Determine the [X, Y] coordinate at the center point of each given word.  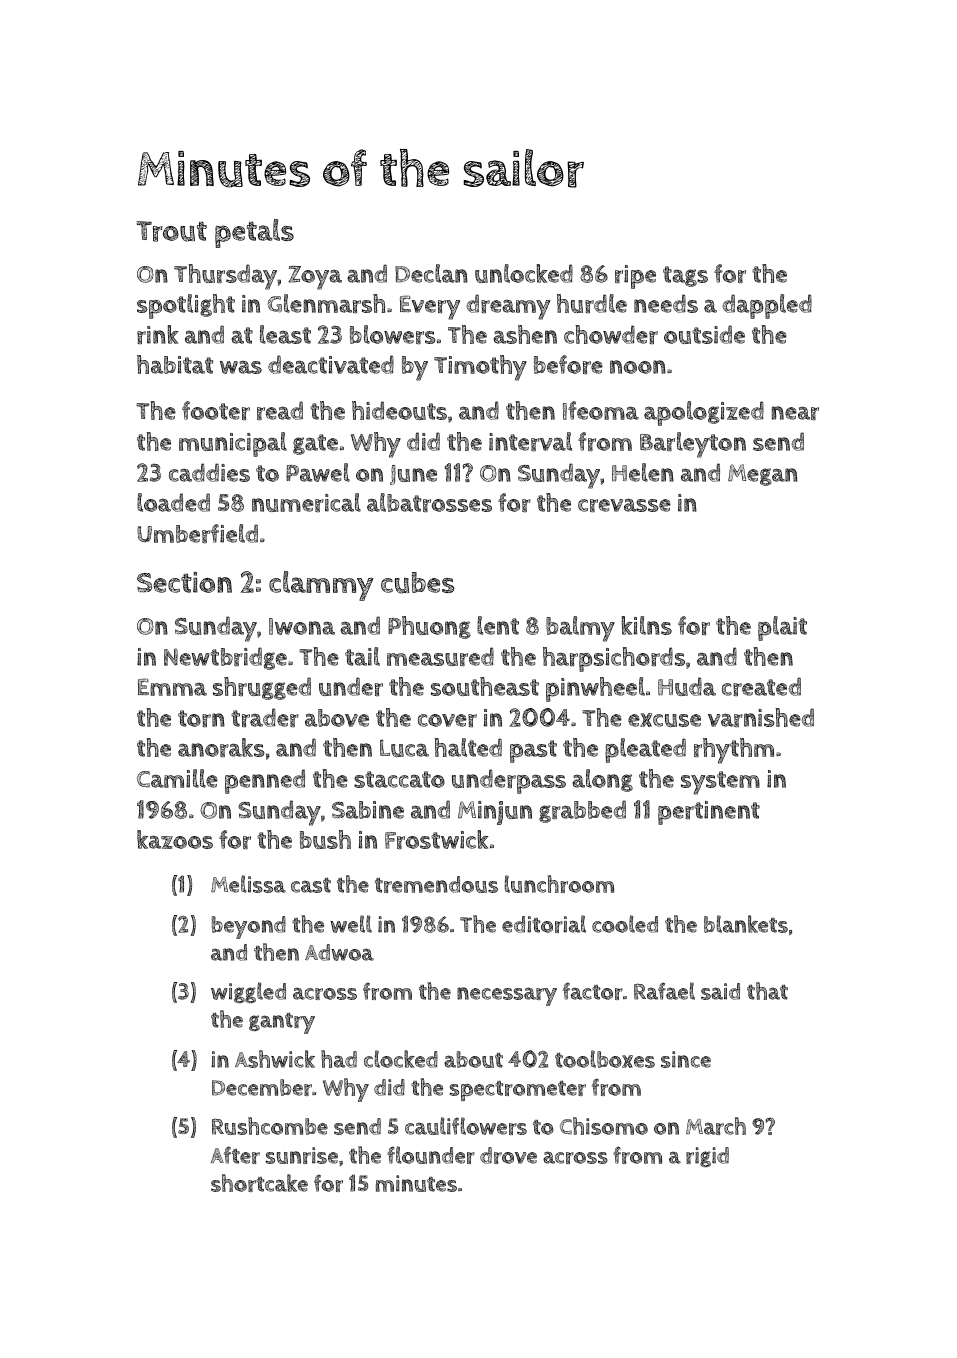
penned [265, 781]
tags [685, 276]
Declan [431, 273]
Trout [172, 231]
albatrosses [429, 502]
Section [184, 582]
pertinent [709, 813]
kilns [647, 625]
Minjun [495, 813]
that [767, 991]
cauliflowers [466, 1126]
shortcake [259, 1183]
